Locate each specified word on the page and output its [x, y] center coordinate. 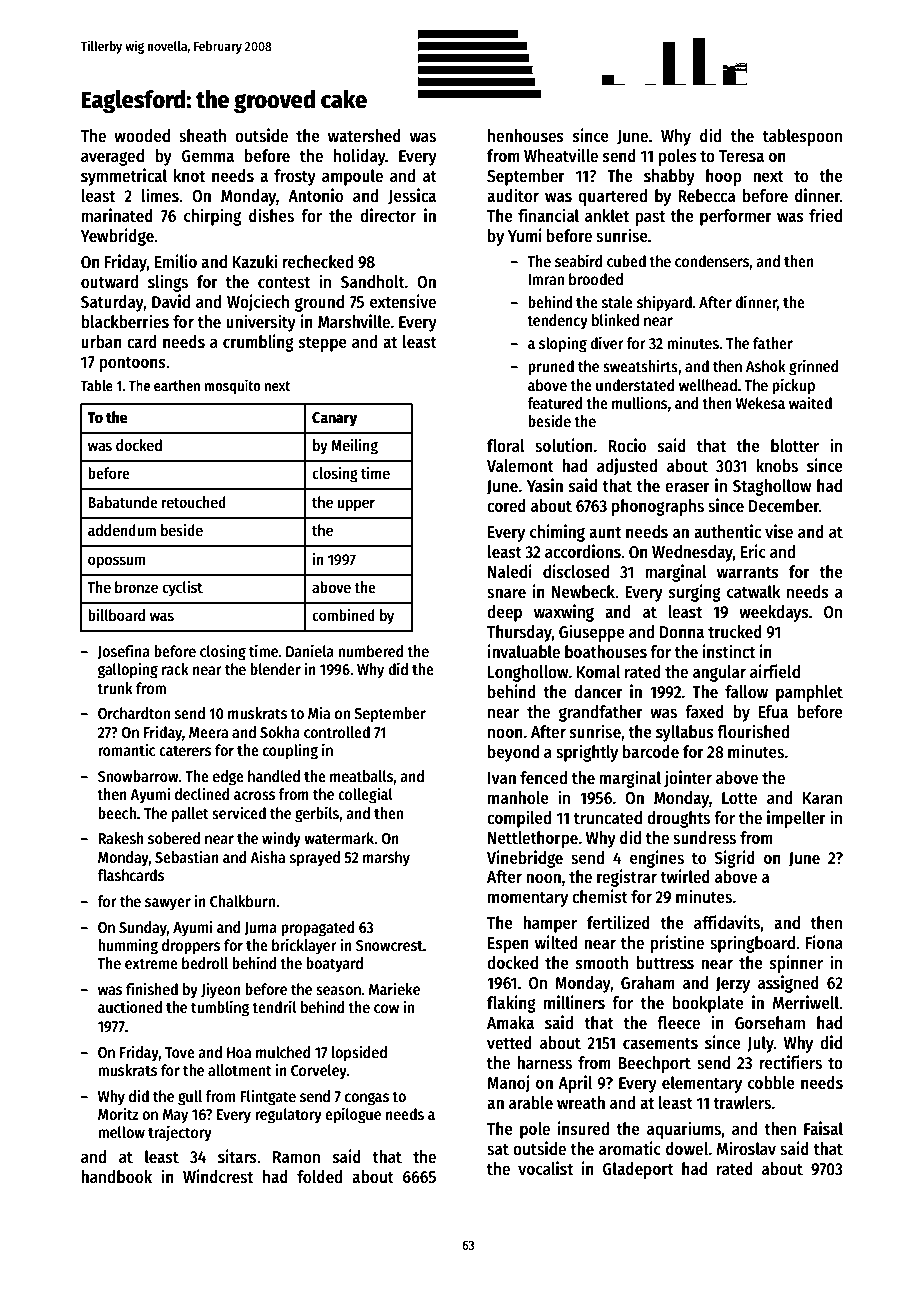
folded [319, 1177]
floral [506, 446]
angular [719, 673]
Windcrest [218, 1176]
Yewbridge [117, 237]
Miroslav [746, 1148]
